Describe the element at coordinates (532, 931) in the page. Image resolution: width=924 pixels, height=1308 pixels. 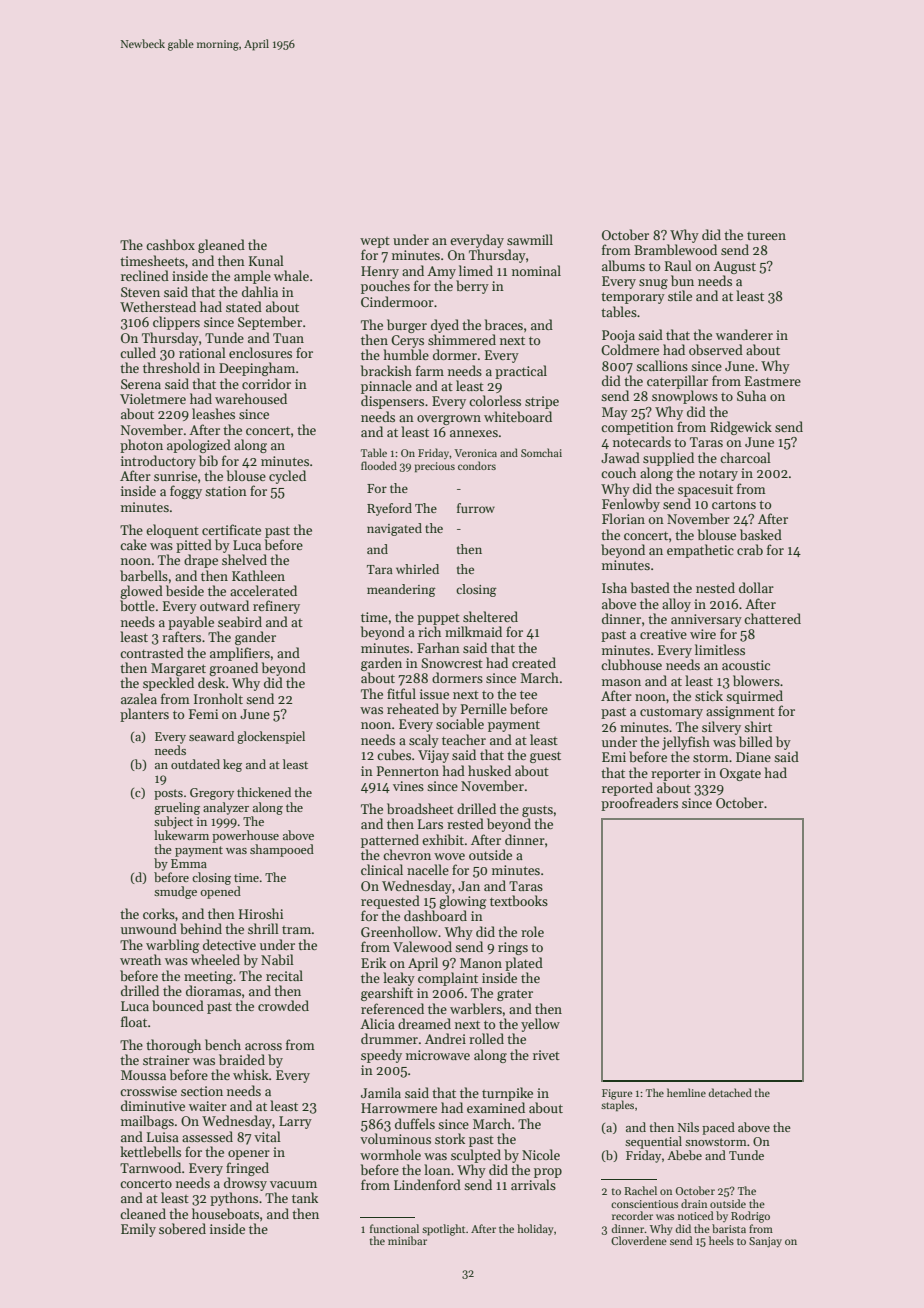
I see `role` at that location.
